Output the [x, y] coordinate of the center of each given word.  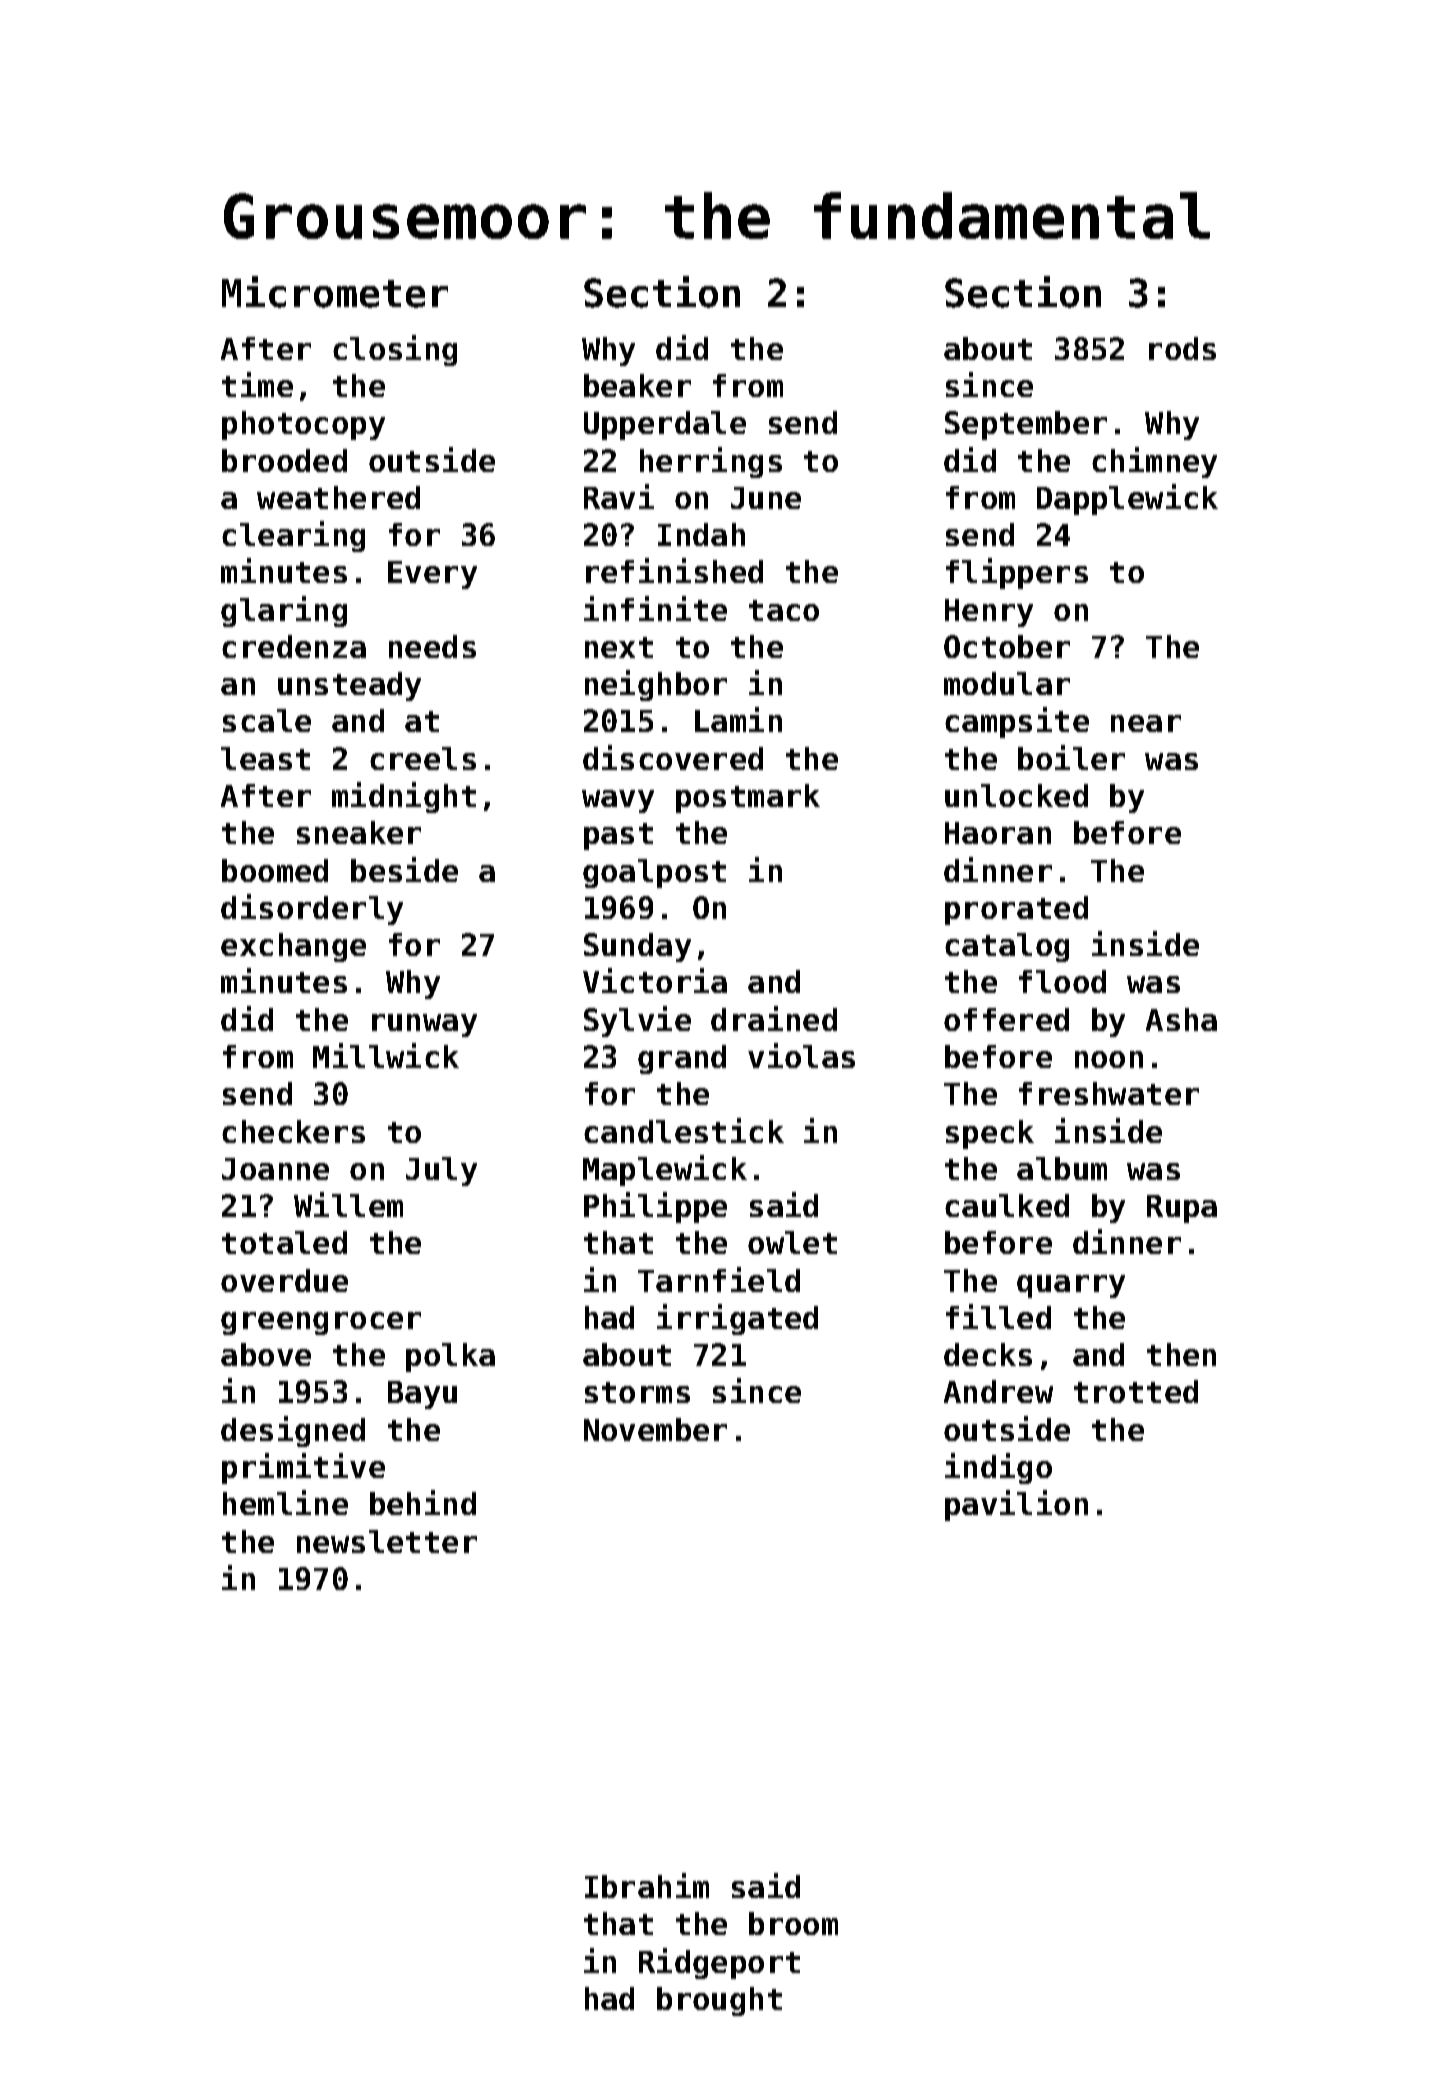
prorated [1016, 910]
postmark [748, 798]
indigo [998, 1468]
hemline [285, 1502]
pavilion [1016, 1505]
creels [423, 758]
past [618, 836]
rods [1182, 348]
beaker [637, 385]
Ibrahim [647, 1885]
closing [395, 350]
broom [793, 1923]
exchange [293, 947]
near [1146, 723]
